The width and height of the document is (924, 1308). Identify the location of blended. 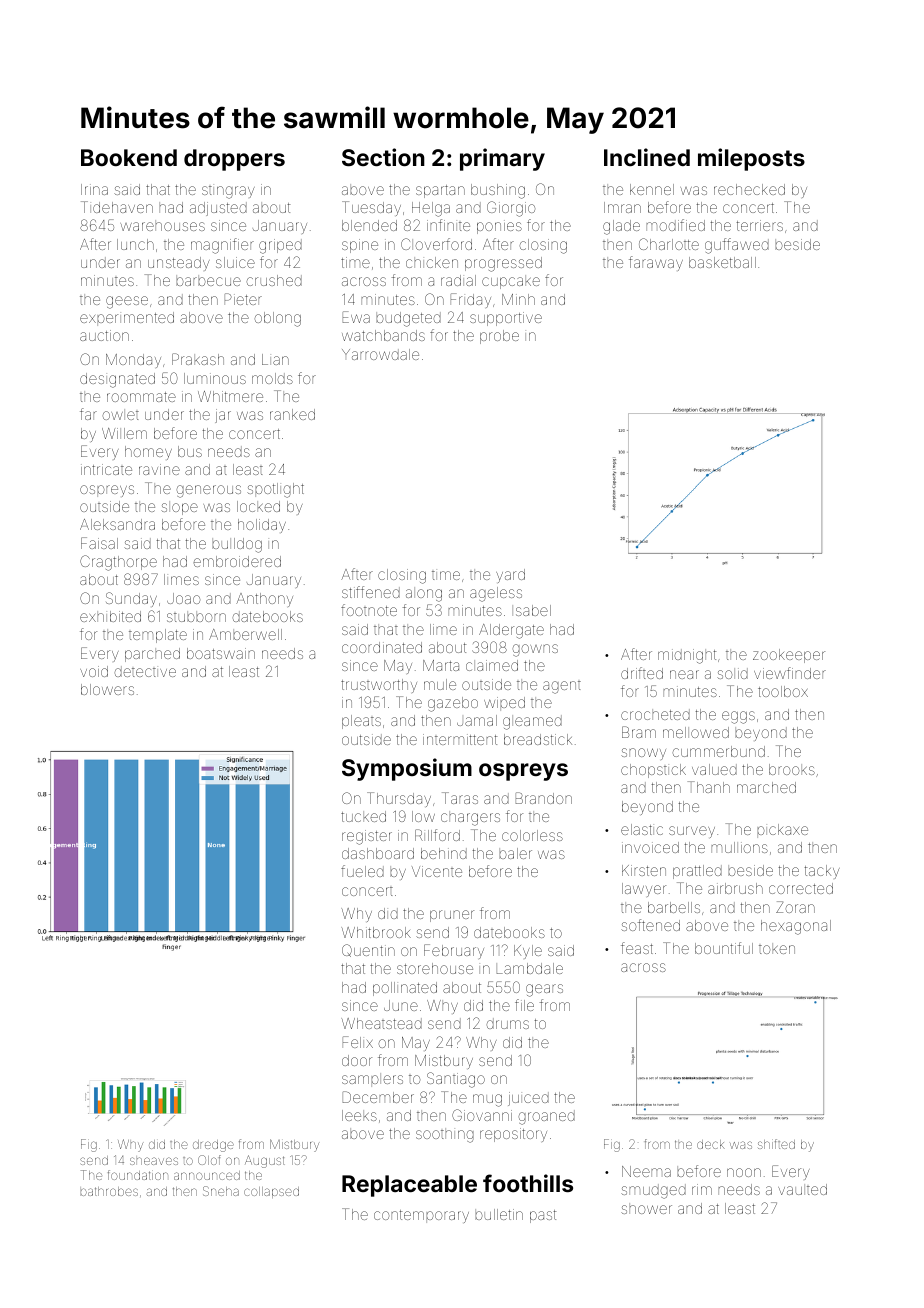
(369, 225).
